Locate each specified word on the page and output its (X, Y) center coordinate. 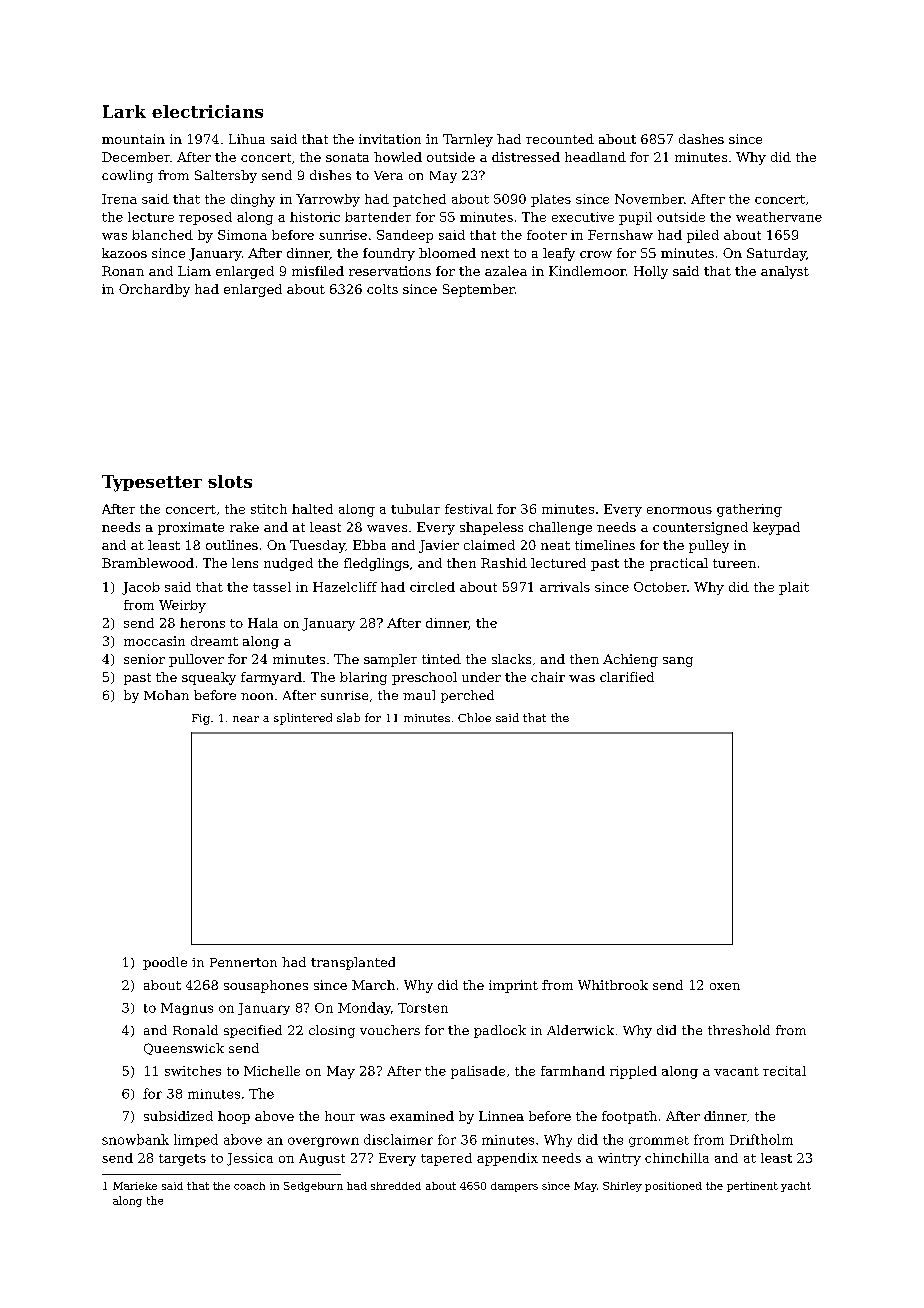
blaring (363, 678)
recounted (560, 139)
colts (382, 289)
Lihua (247, 139)
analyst (785, 272)
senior (144, 659)
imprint (513, 986)
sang (678, 662)
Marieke (135, 1186)
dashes (701, 139)
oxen (725, 986)
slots (230, 481)
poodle (165, 963)
